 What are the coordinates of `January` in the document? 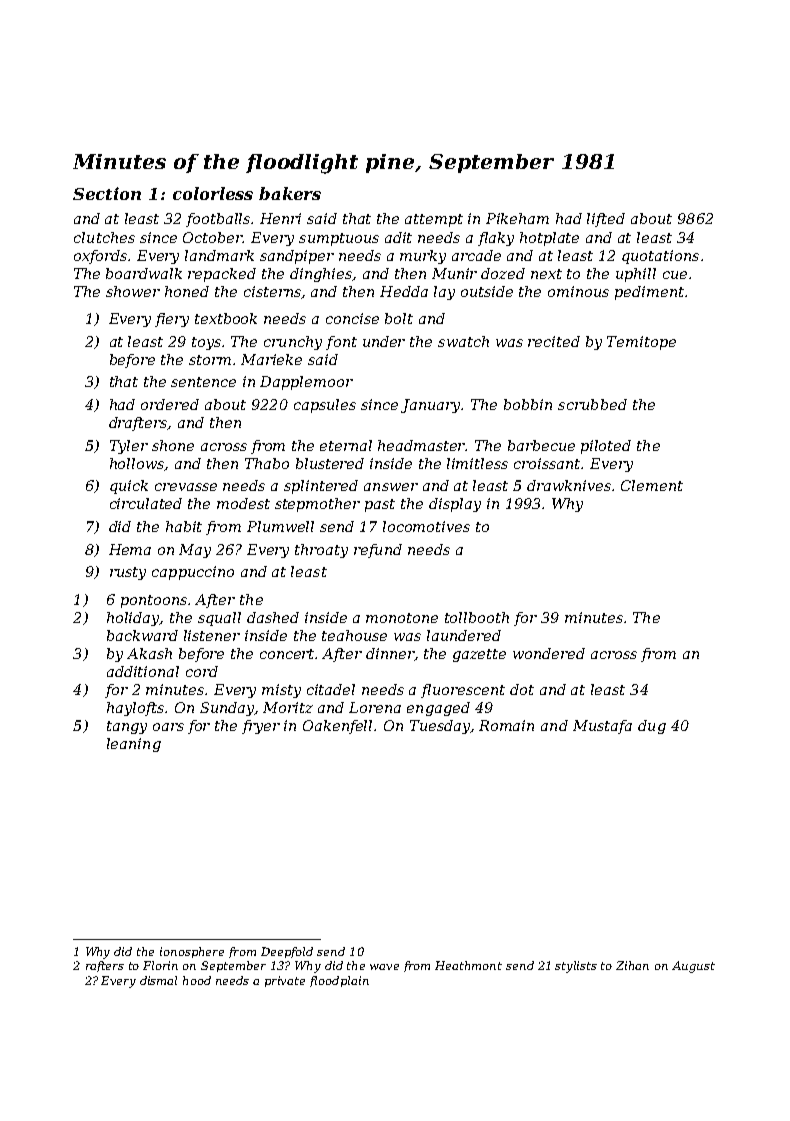 It's located at (431, 406).
